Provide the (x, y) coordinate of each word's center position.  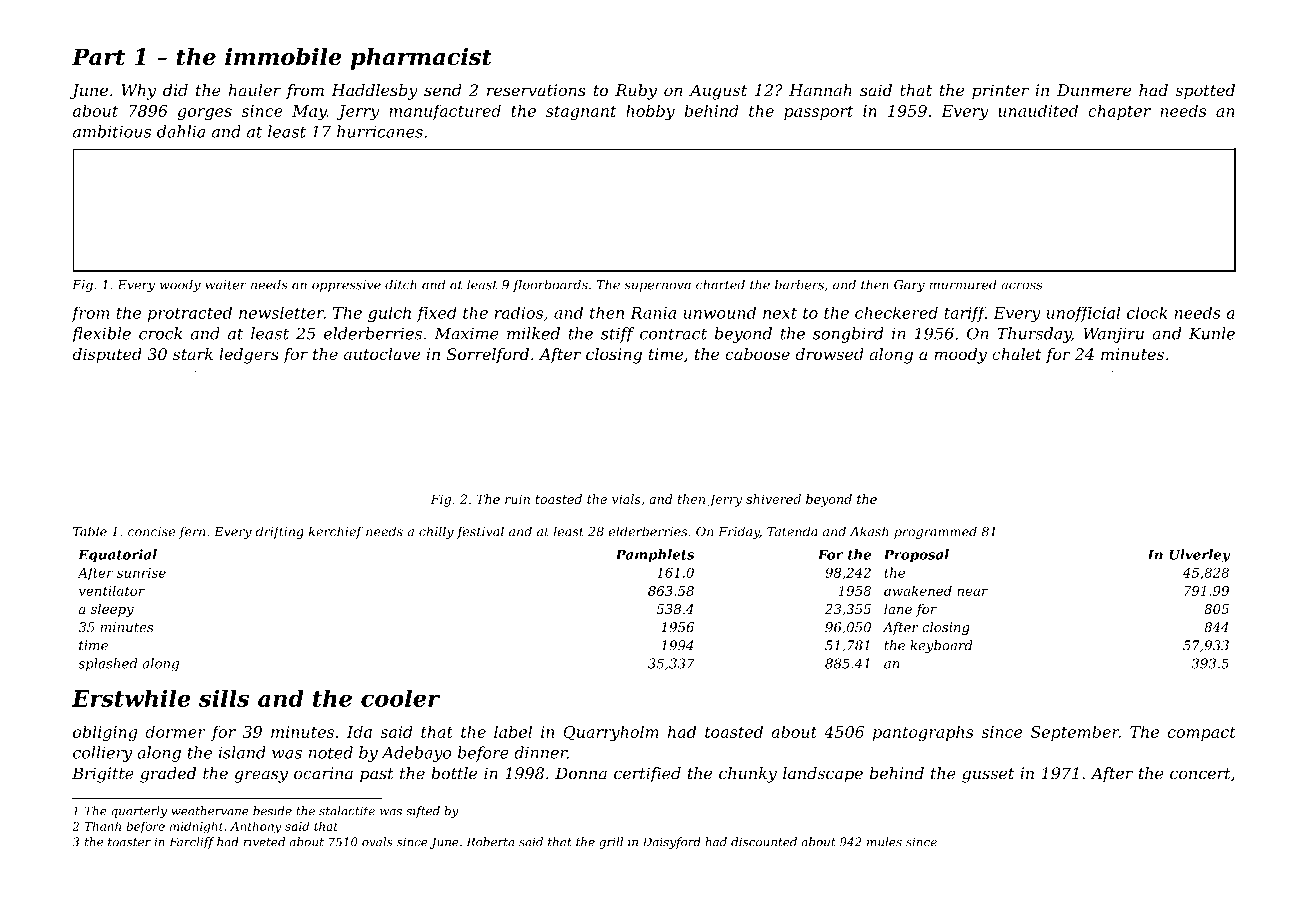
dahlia (181, 131)
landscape (823, 775)
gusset (988, 775)
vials (626, 499)
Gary (909, 286)
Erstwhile (131, 698)
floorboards (550, 285)
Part (98, 56)
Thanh (103, 826)
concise (151, 532)
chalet (1016, 354)
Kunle (1212, 333)
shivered (773, 499)
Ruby (636, 92)
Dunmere (1094, 90)
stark (193, 354)
